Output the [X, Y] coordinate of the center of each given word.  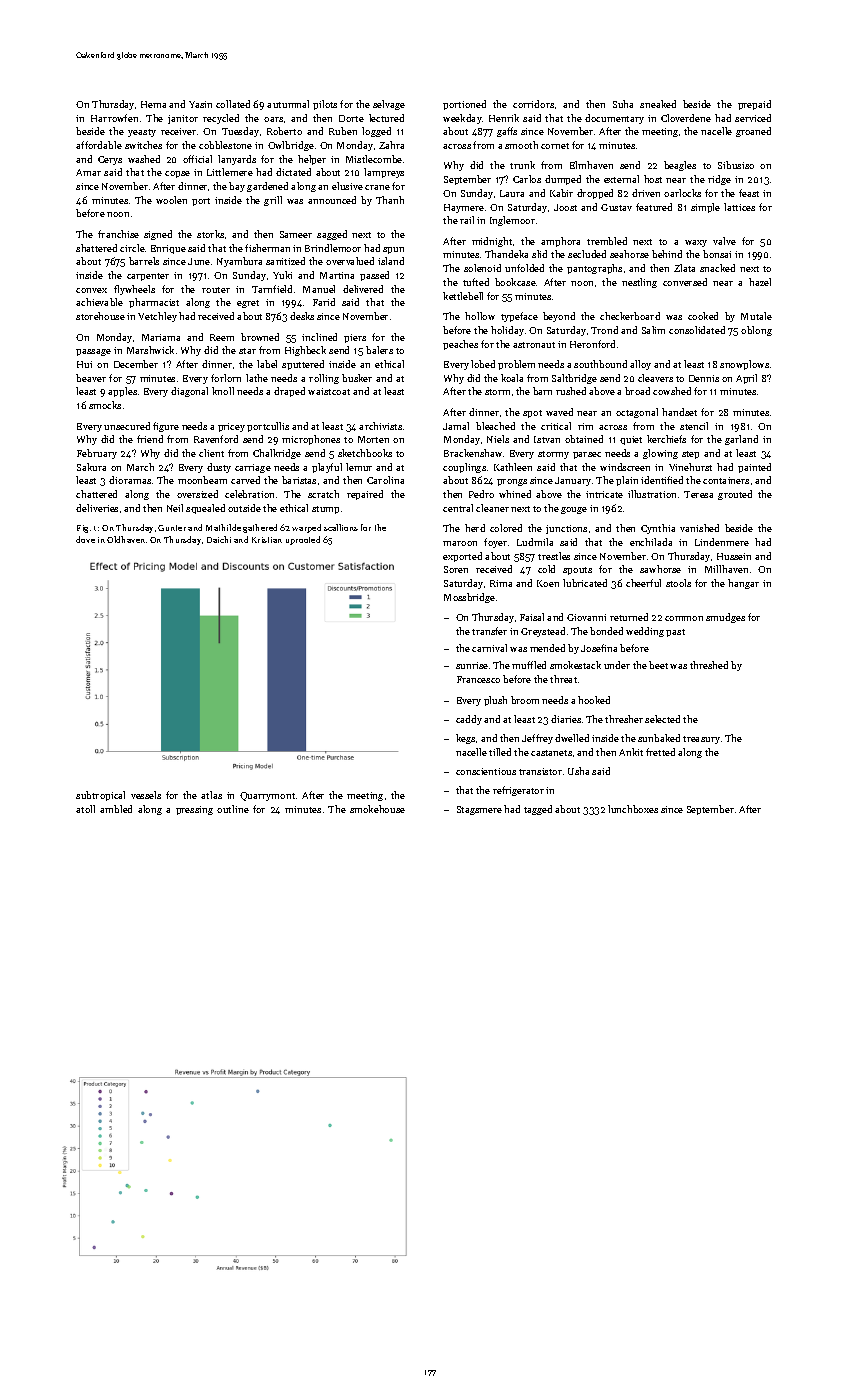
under [617, 665]
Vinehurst [690, 467]
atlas [211, 795]
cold [546, 569]
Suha [623, 104]
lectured [386, 118]
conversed [685, 282]
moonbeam [202, 480]
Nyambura [239, 262]
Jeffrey [537, 739]
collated [233, 104]
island [391, 261]
